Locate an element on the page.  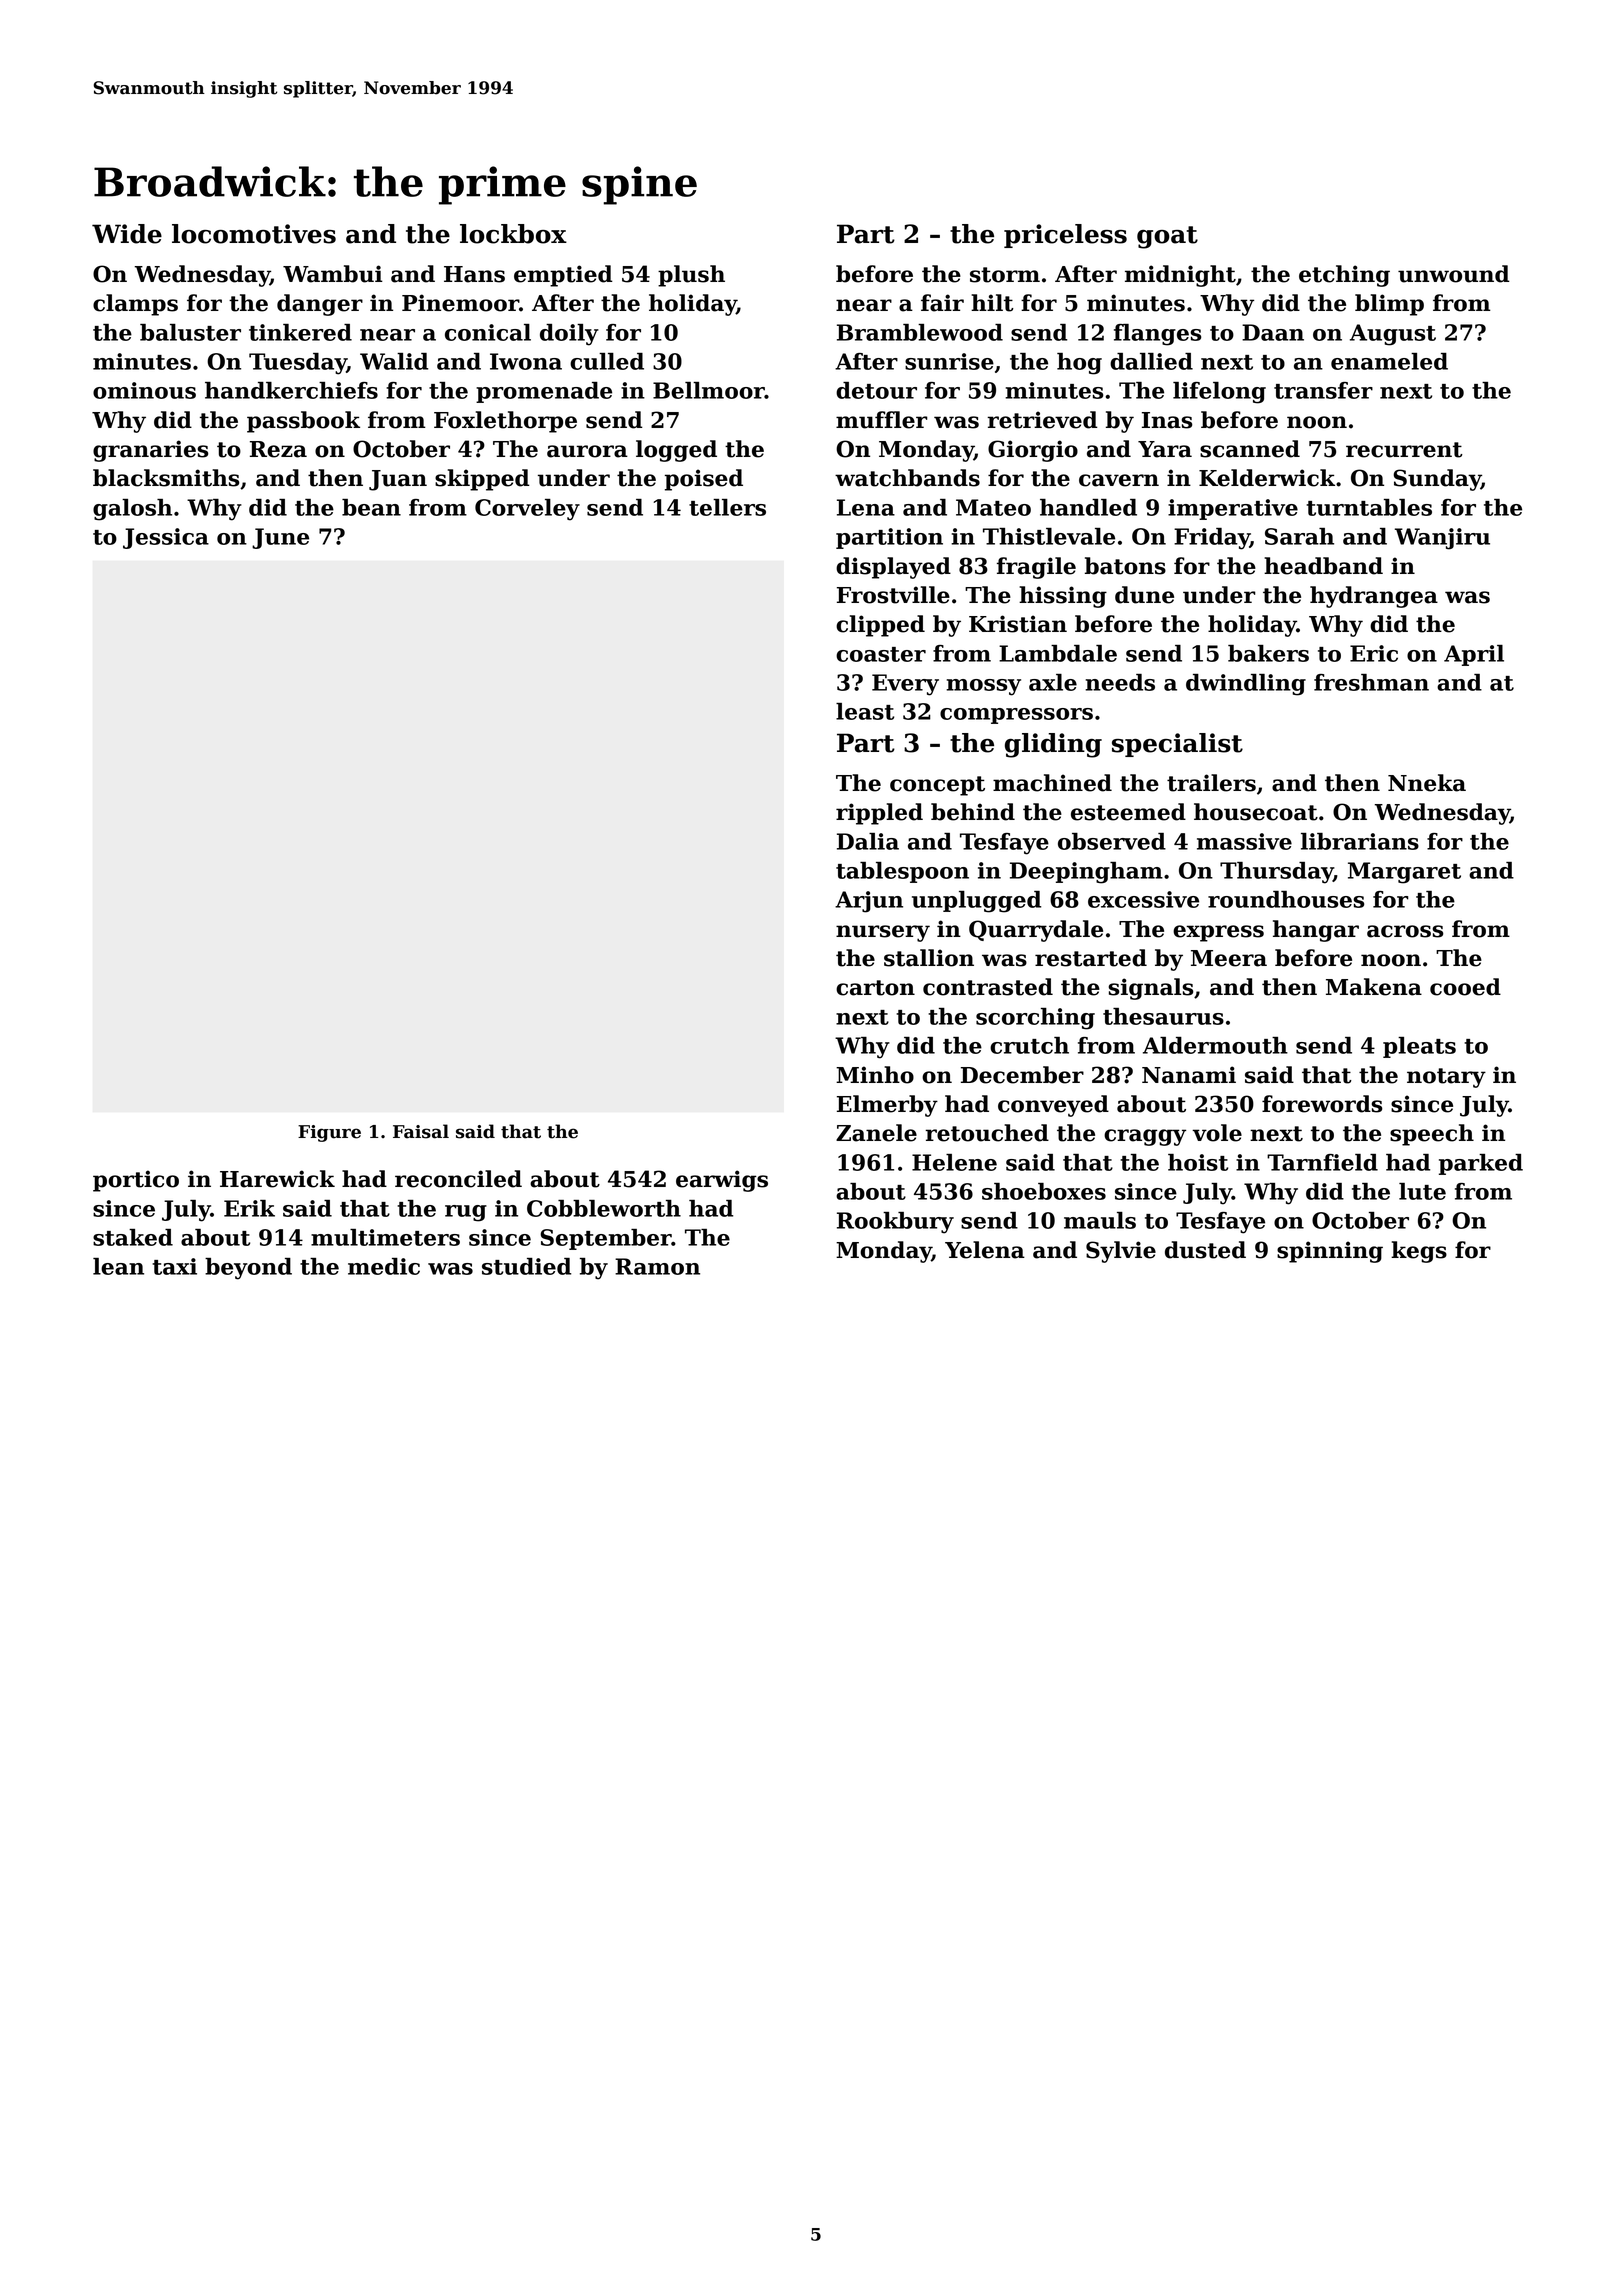
ominous is located at coordinates (144, 390).
